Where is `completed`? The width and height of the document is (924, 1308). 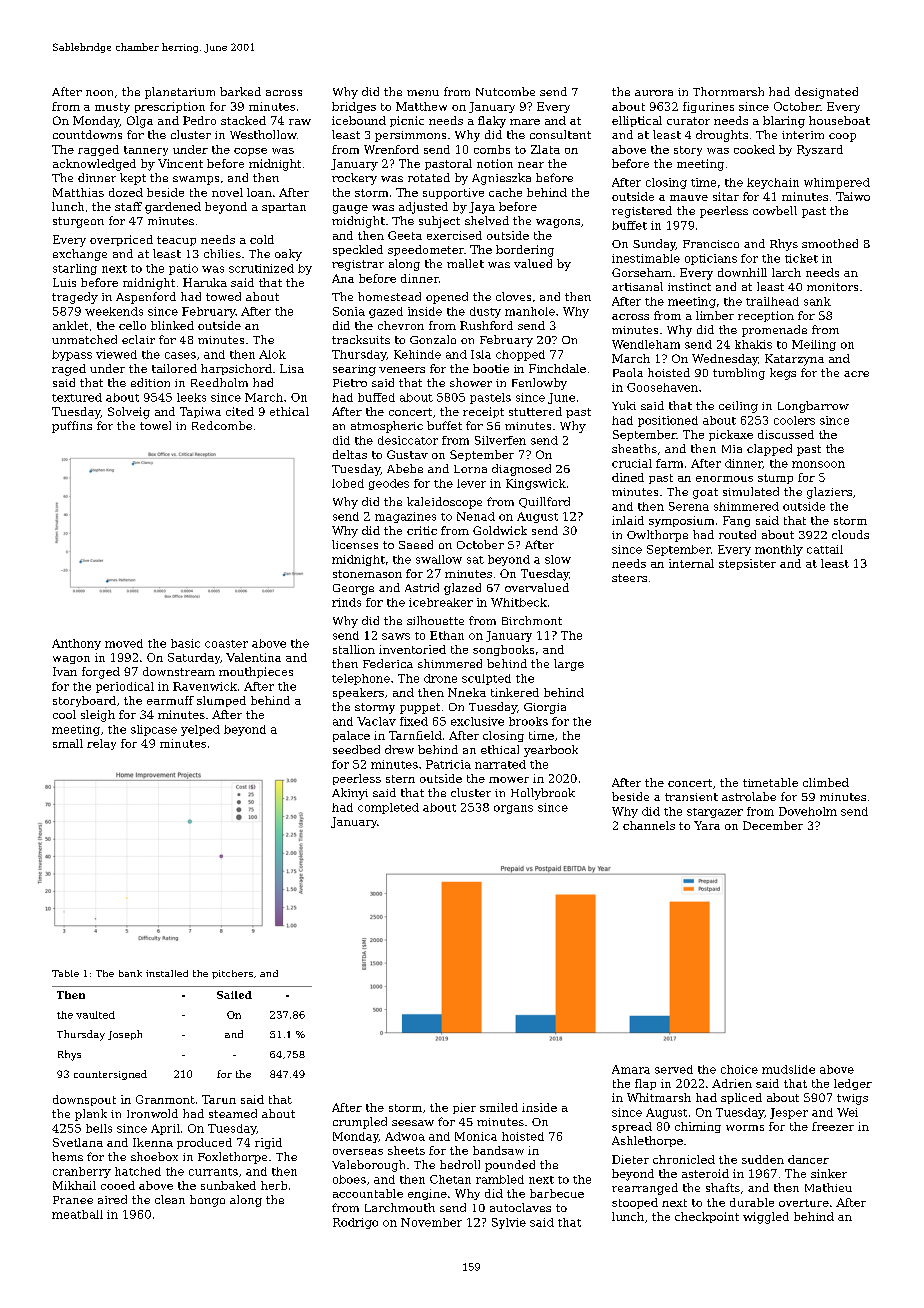
completed is located at coordinates (388, 808).
